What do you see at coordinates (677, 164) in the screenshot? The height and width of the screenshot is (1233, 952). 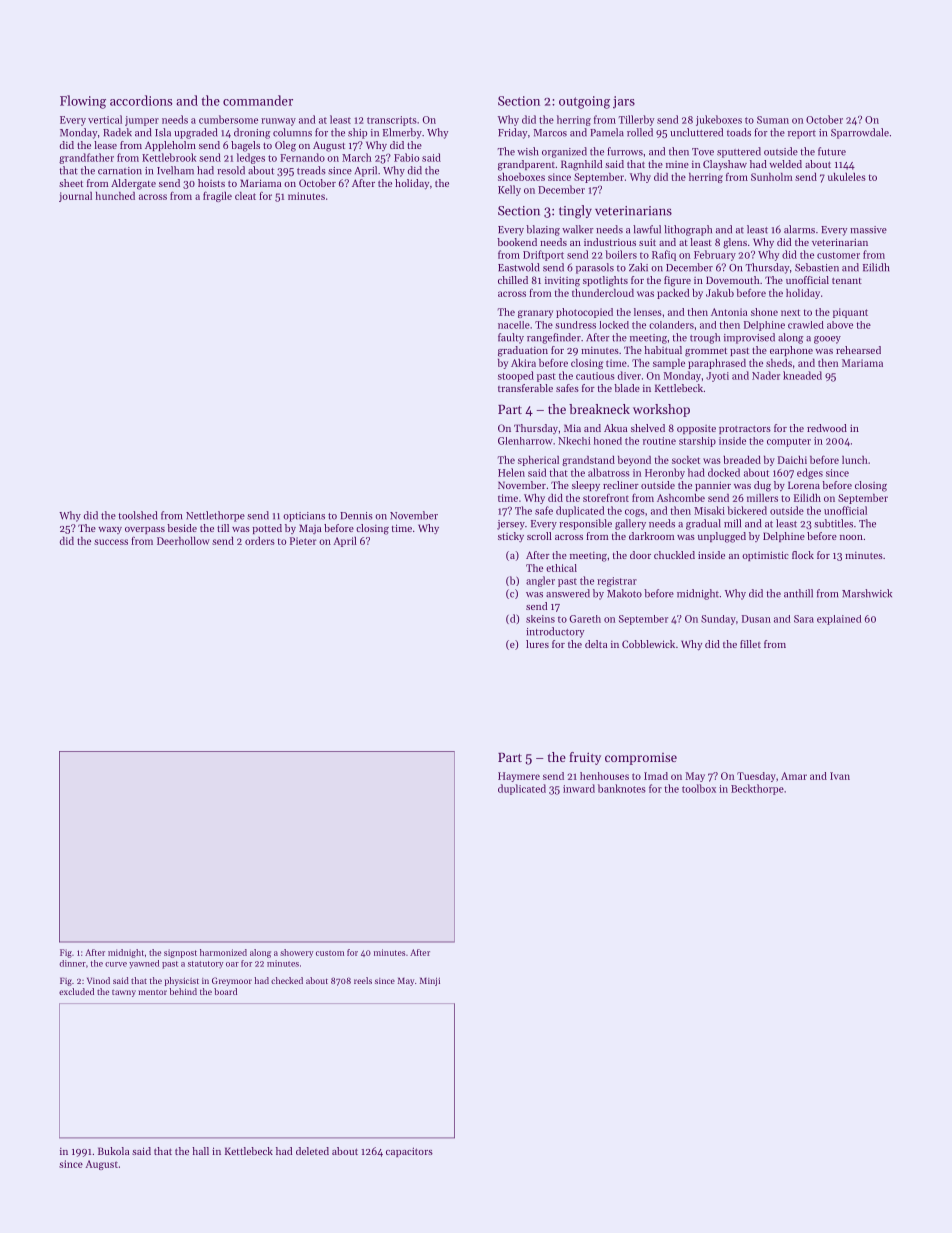 I see `mine` at bounding box center [677, 164].
